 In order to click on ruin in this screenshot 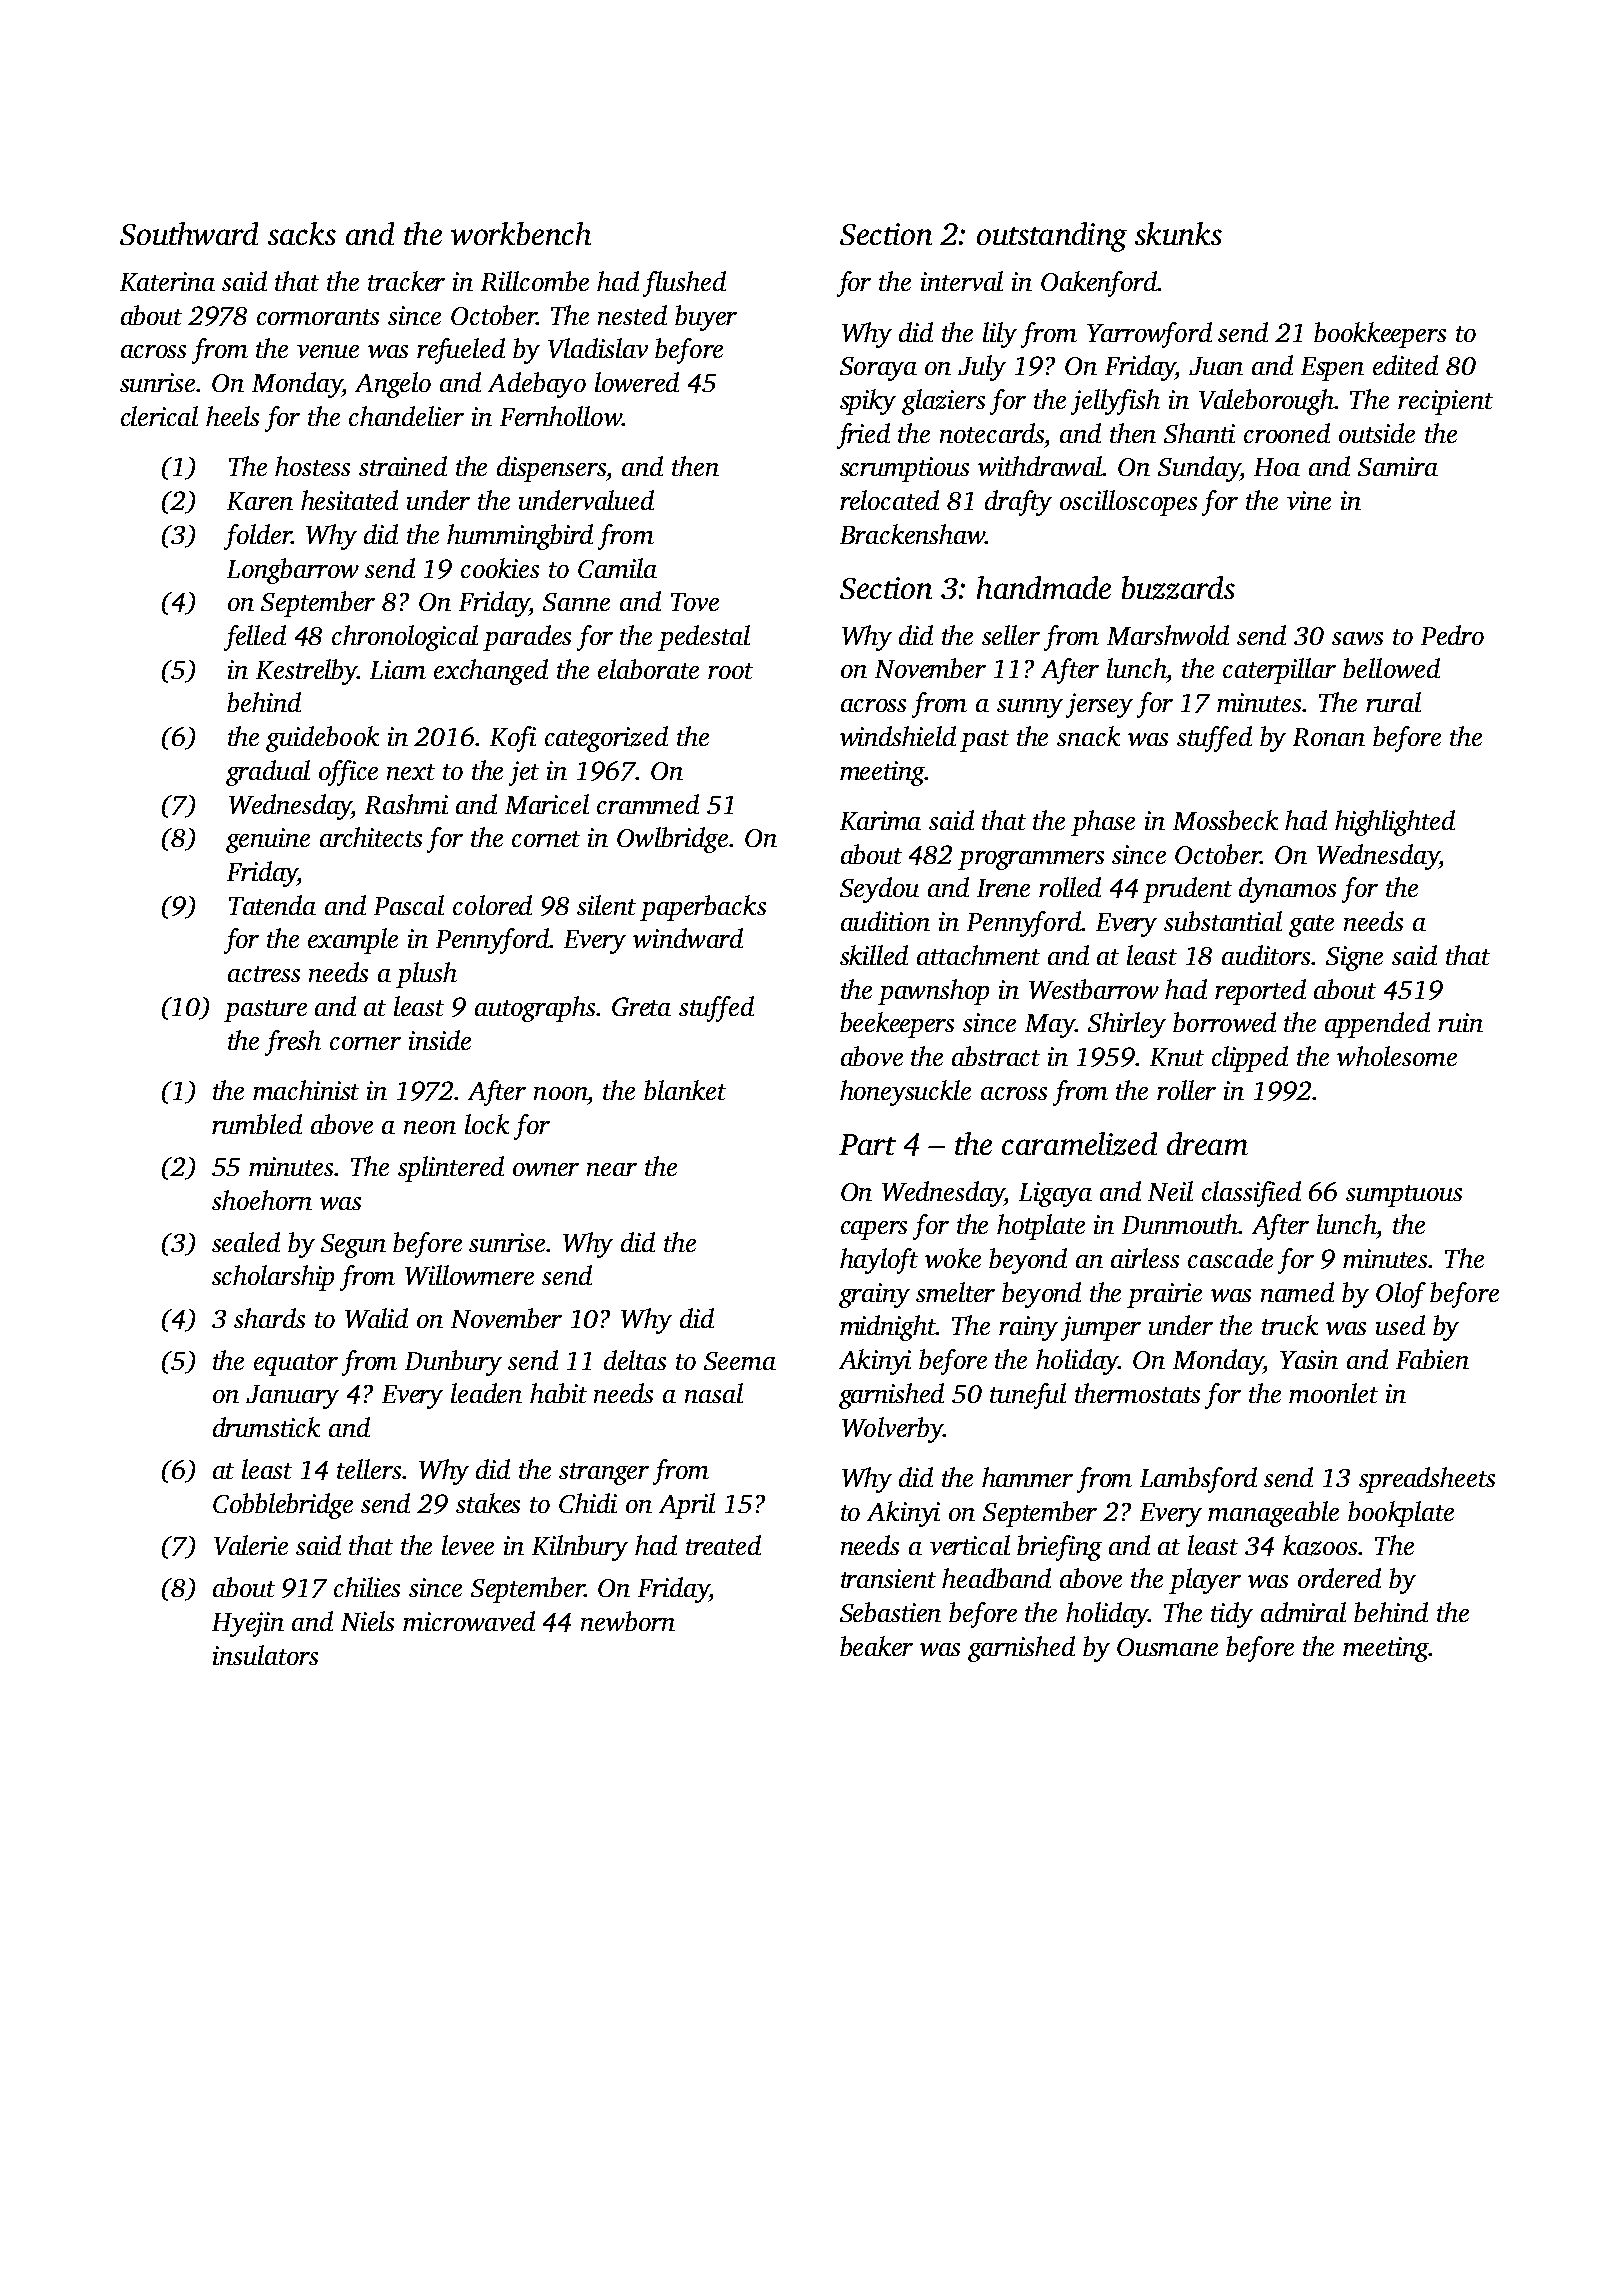, I will do `click(1460, 1022)`.
